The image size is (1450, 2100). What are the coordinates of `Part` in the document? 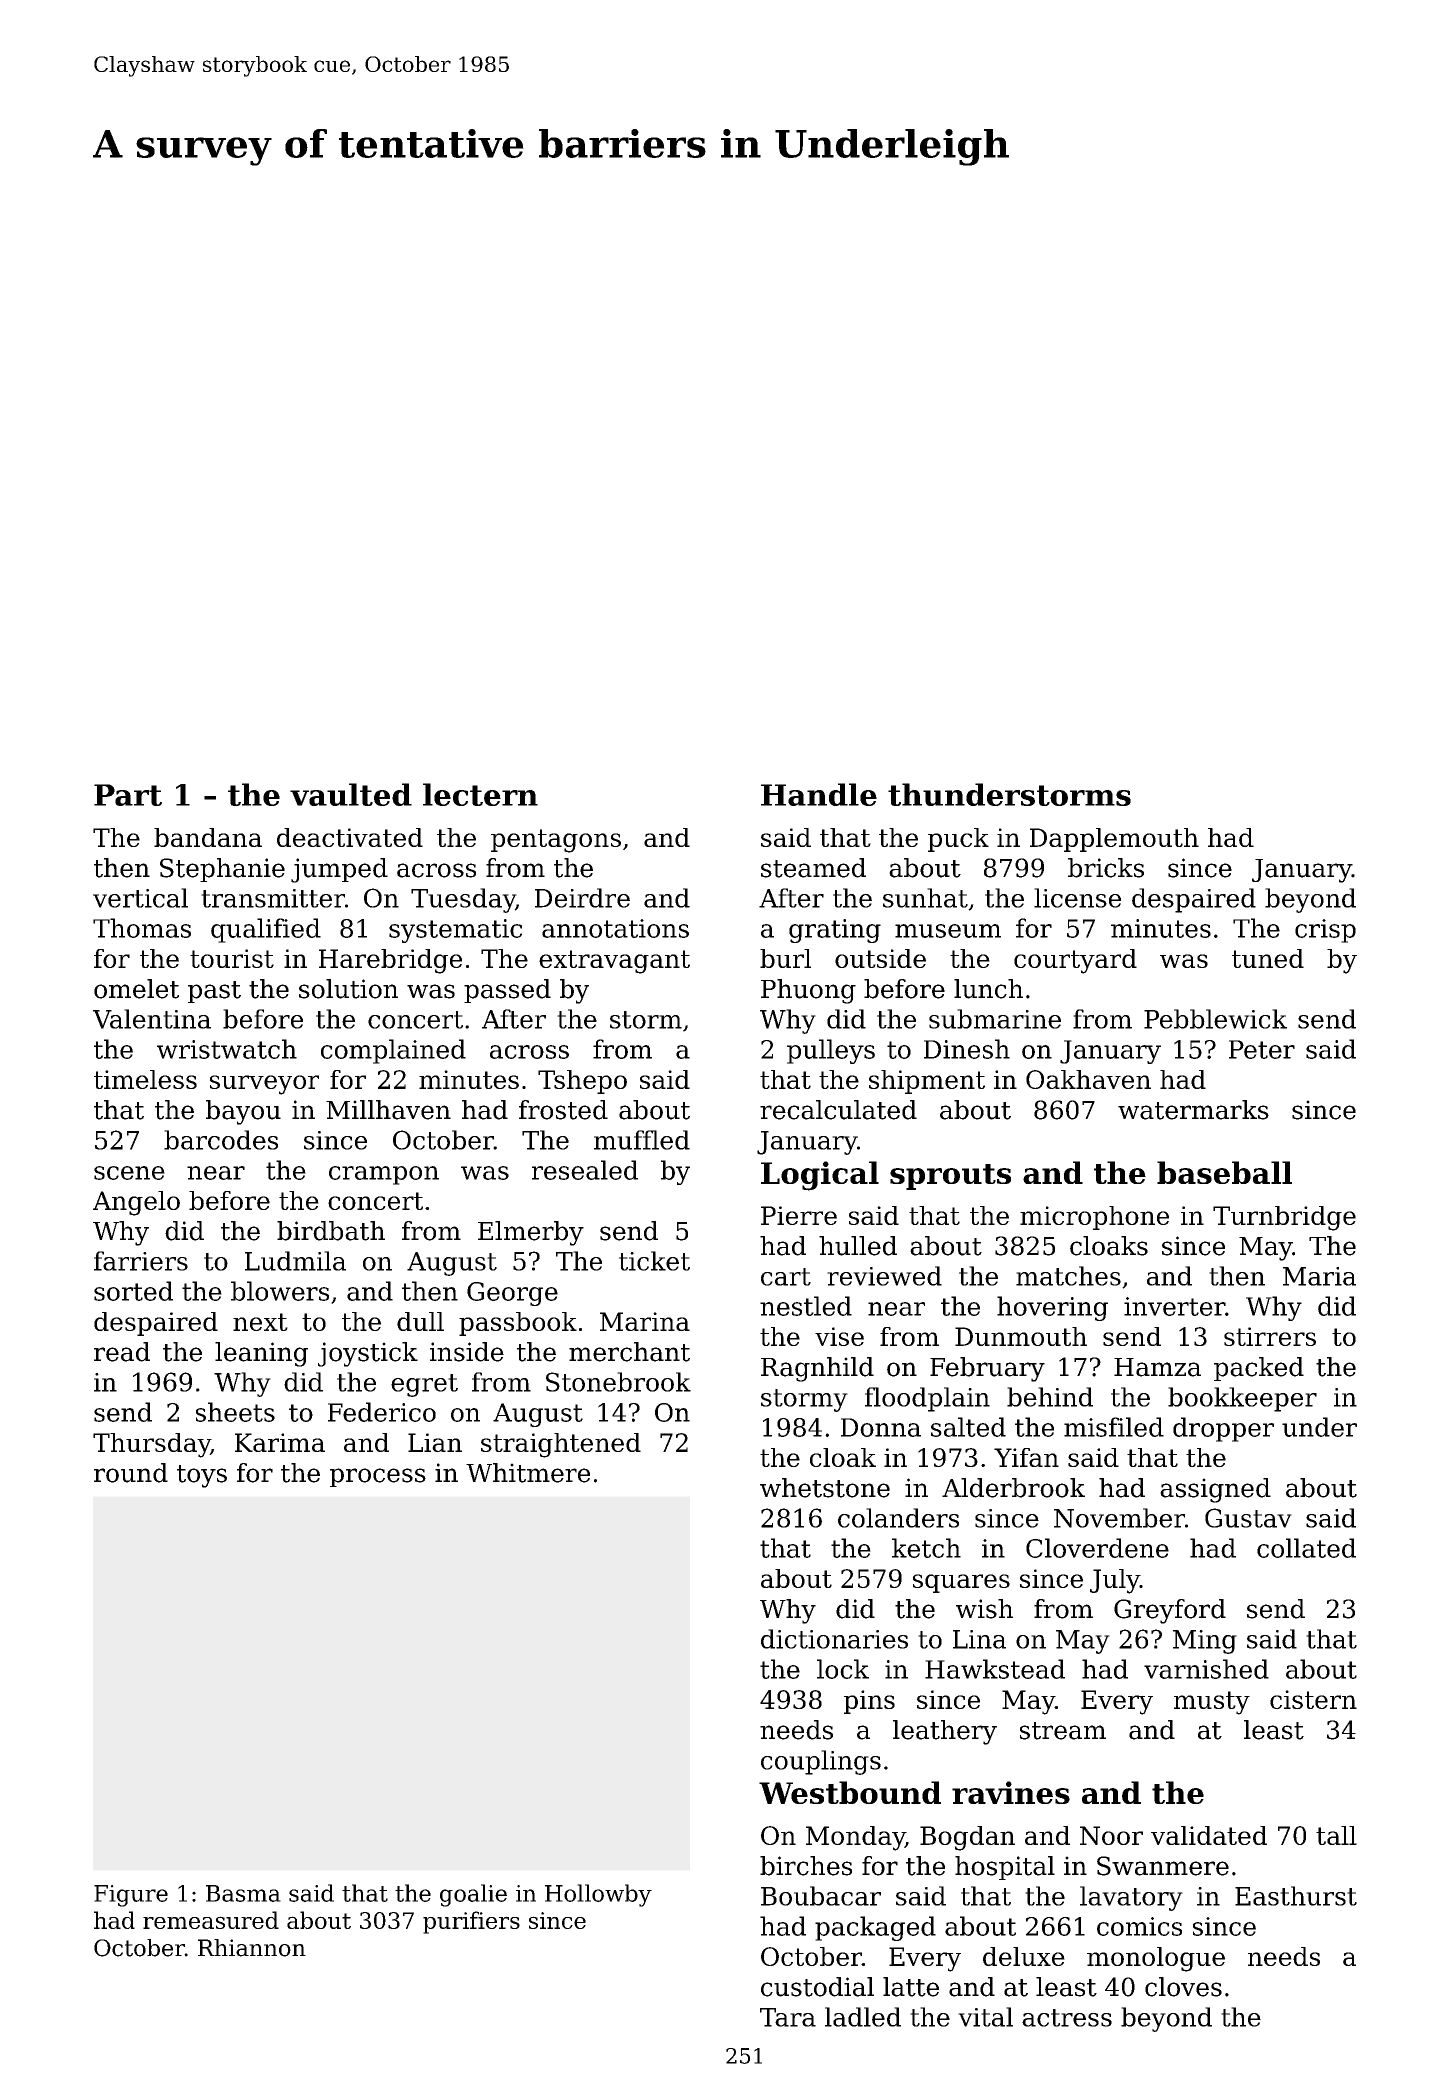 It's located at (128, 795).
